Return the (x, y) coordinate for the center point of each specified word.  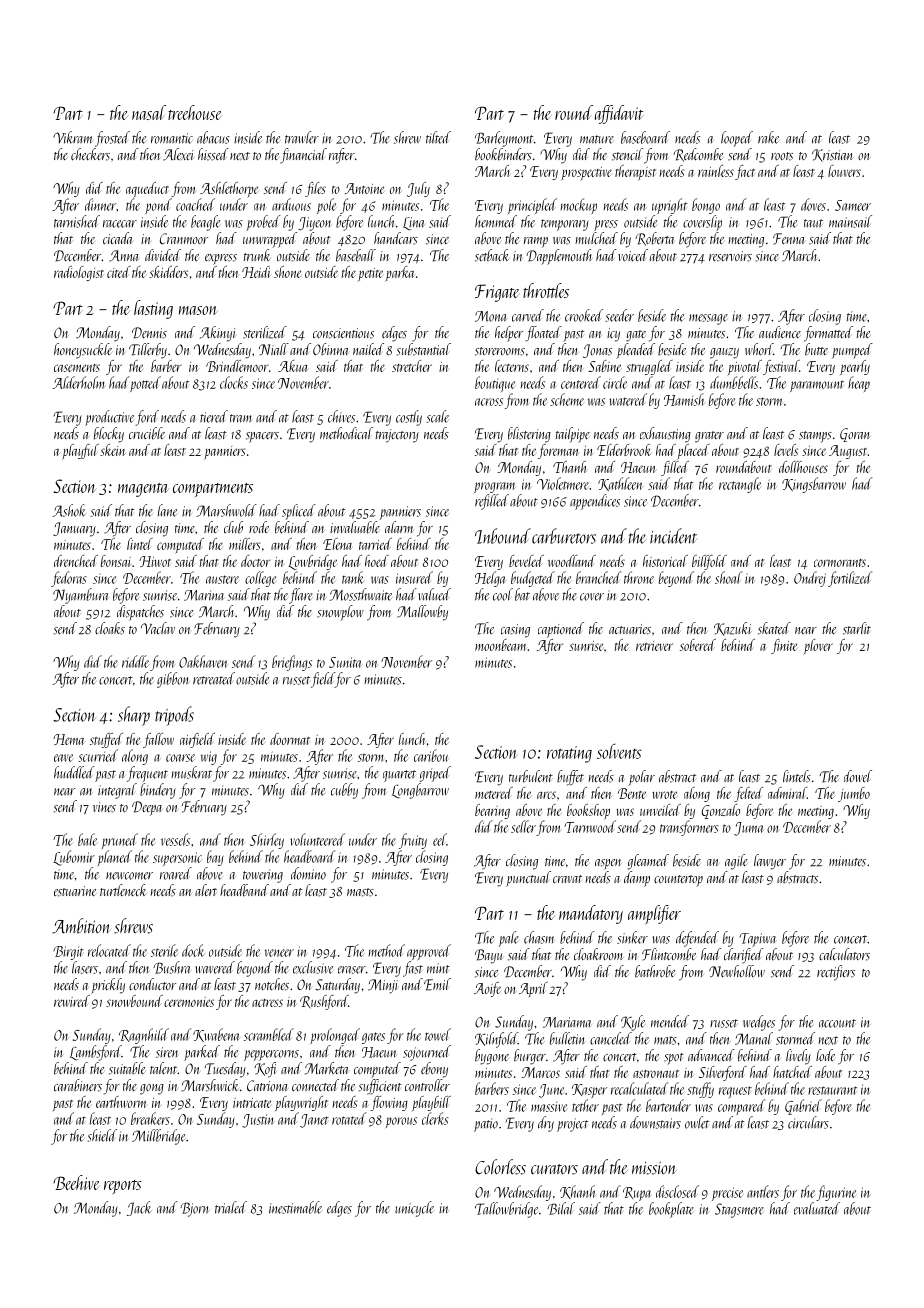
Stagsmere (739, 1210)
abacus (213, 137)
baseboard (645, 137)
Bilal (561, 1208)
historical (665, 561)
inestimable (295, 1207)
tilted (438, 137)
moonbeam (501, 645)
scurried (98, 755)
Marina (204, 595)
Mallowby (422, 613)
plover (818, 647)
